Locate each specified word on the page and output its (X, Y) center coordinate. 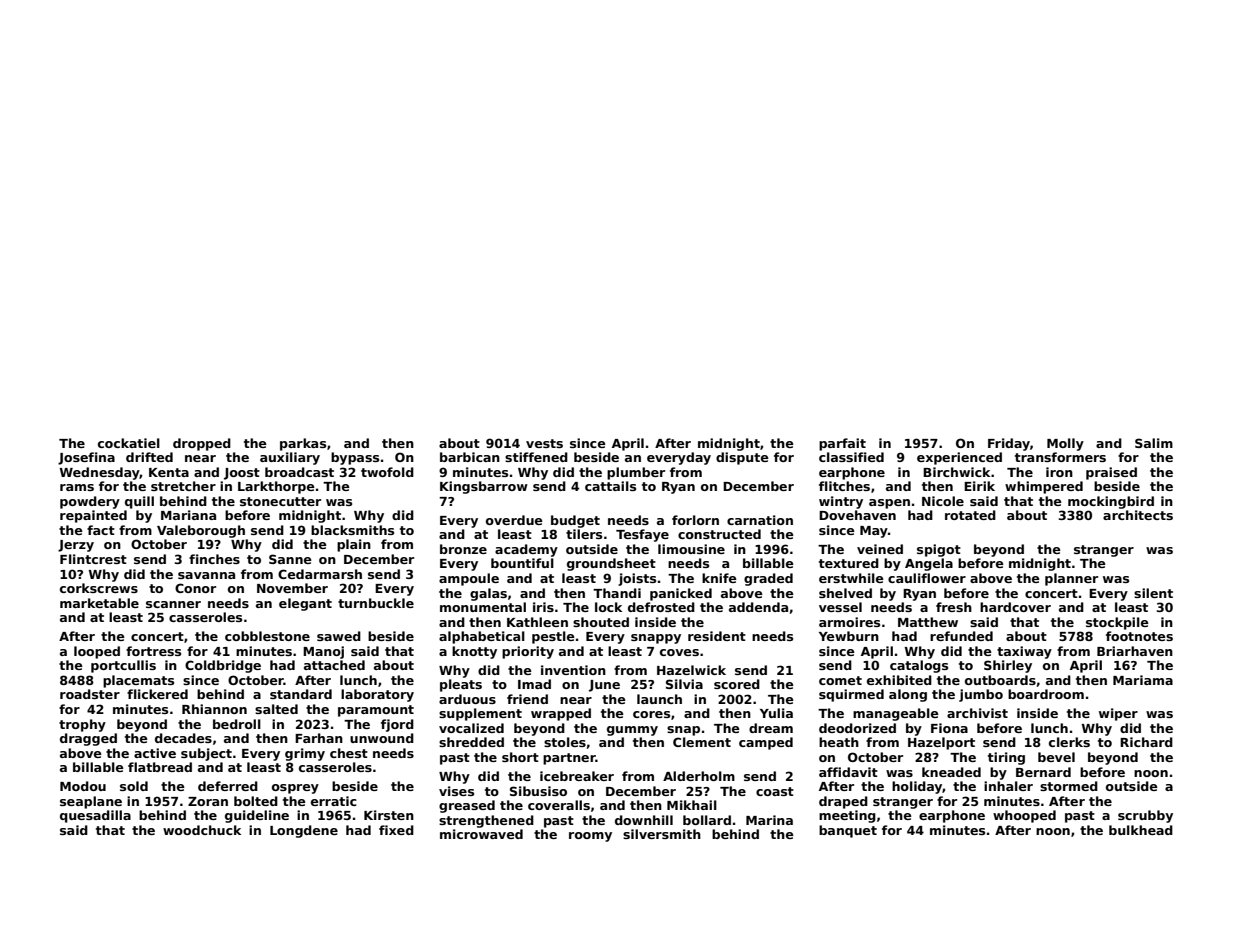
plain (354, 545)
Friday (1009, 444)
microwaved (481, 834)
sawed (339, 636)
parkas (303, 444)
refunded (961, 636)
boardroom (1046, 694)
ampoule (469, 579)
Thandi (617, 593)
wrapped (561, 714)
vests (544, 443)
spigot (939, 550)
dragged (88, 739)
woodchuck (202, 830)
